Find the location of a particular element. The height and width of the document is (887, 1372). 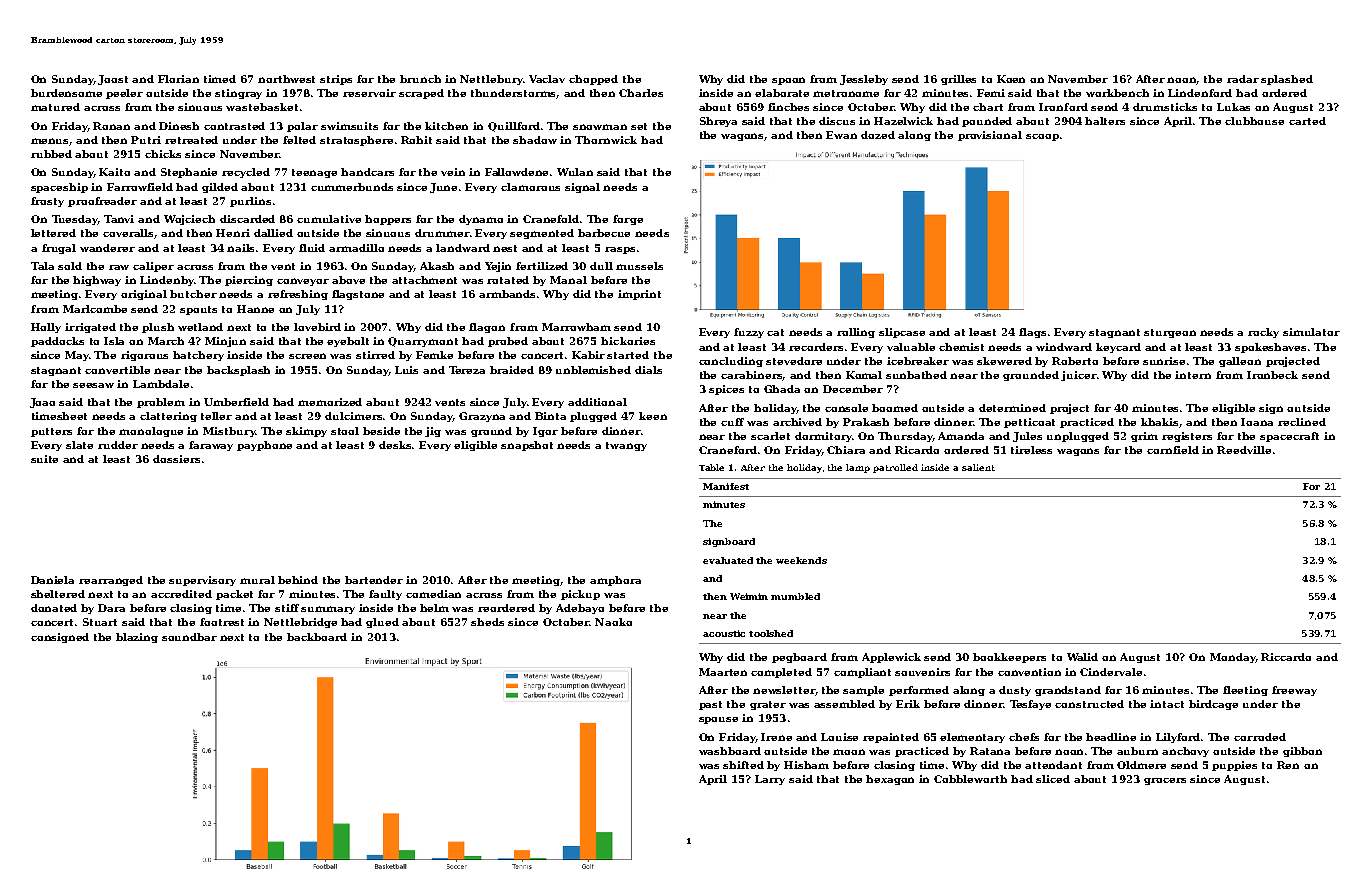

past is located at coordinates (710, 705).
